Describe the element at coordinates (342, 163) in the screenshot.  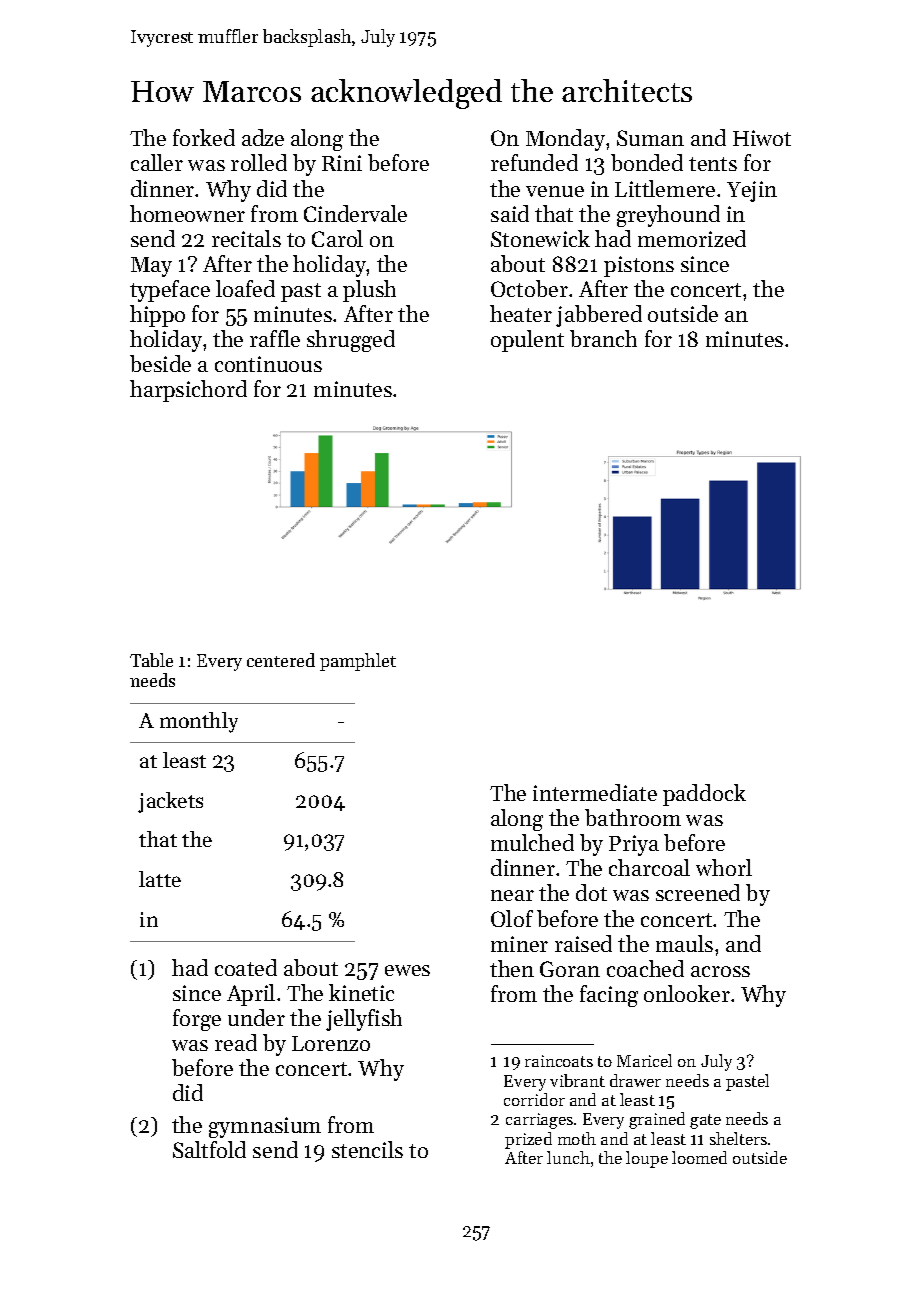
I see `Rini` at that location.
